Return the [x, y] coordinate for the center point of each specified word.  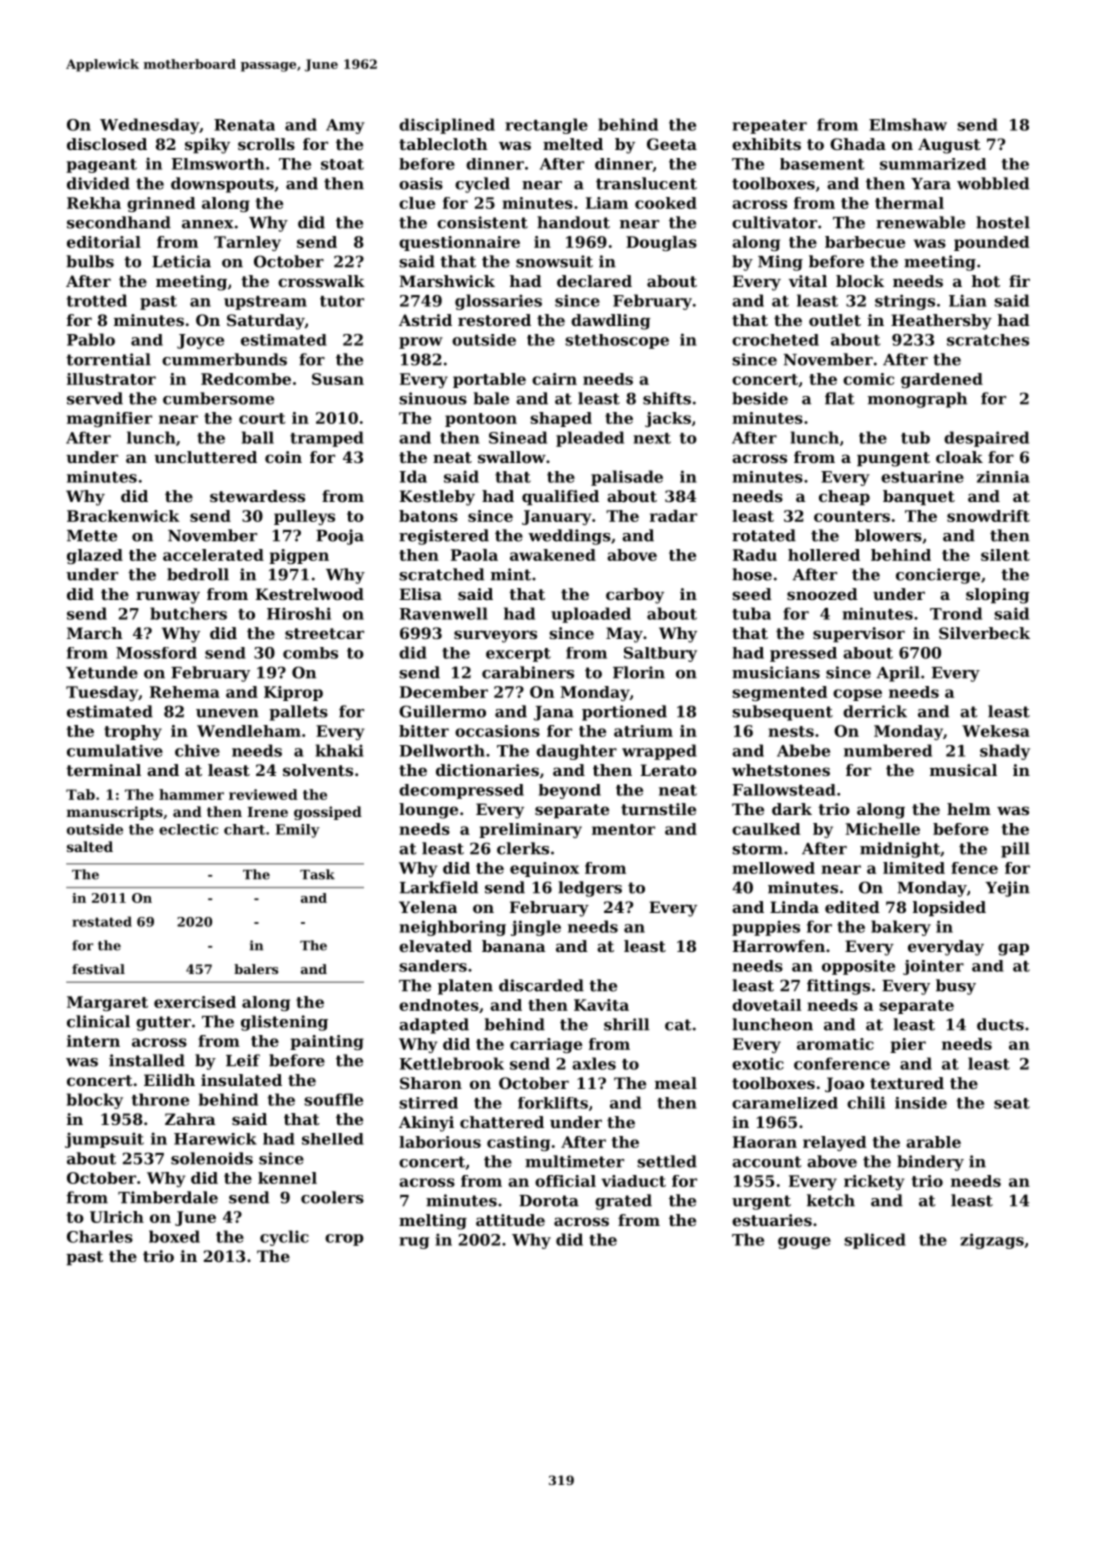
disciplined [447, 126]
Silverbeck [984, 633]
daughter [576, 752]
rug [414, 1243]
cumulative [115, 750]
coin [283, 457]
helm [969, 809]
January [557, 517]
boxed [174, 1236]
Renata [244, 125]
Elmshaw [908, 124]
